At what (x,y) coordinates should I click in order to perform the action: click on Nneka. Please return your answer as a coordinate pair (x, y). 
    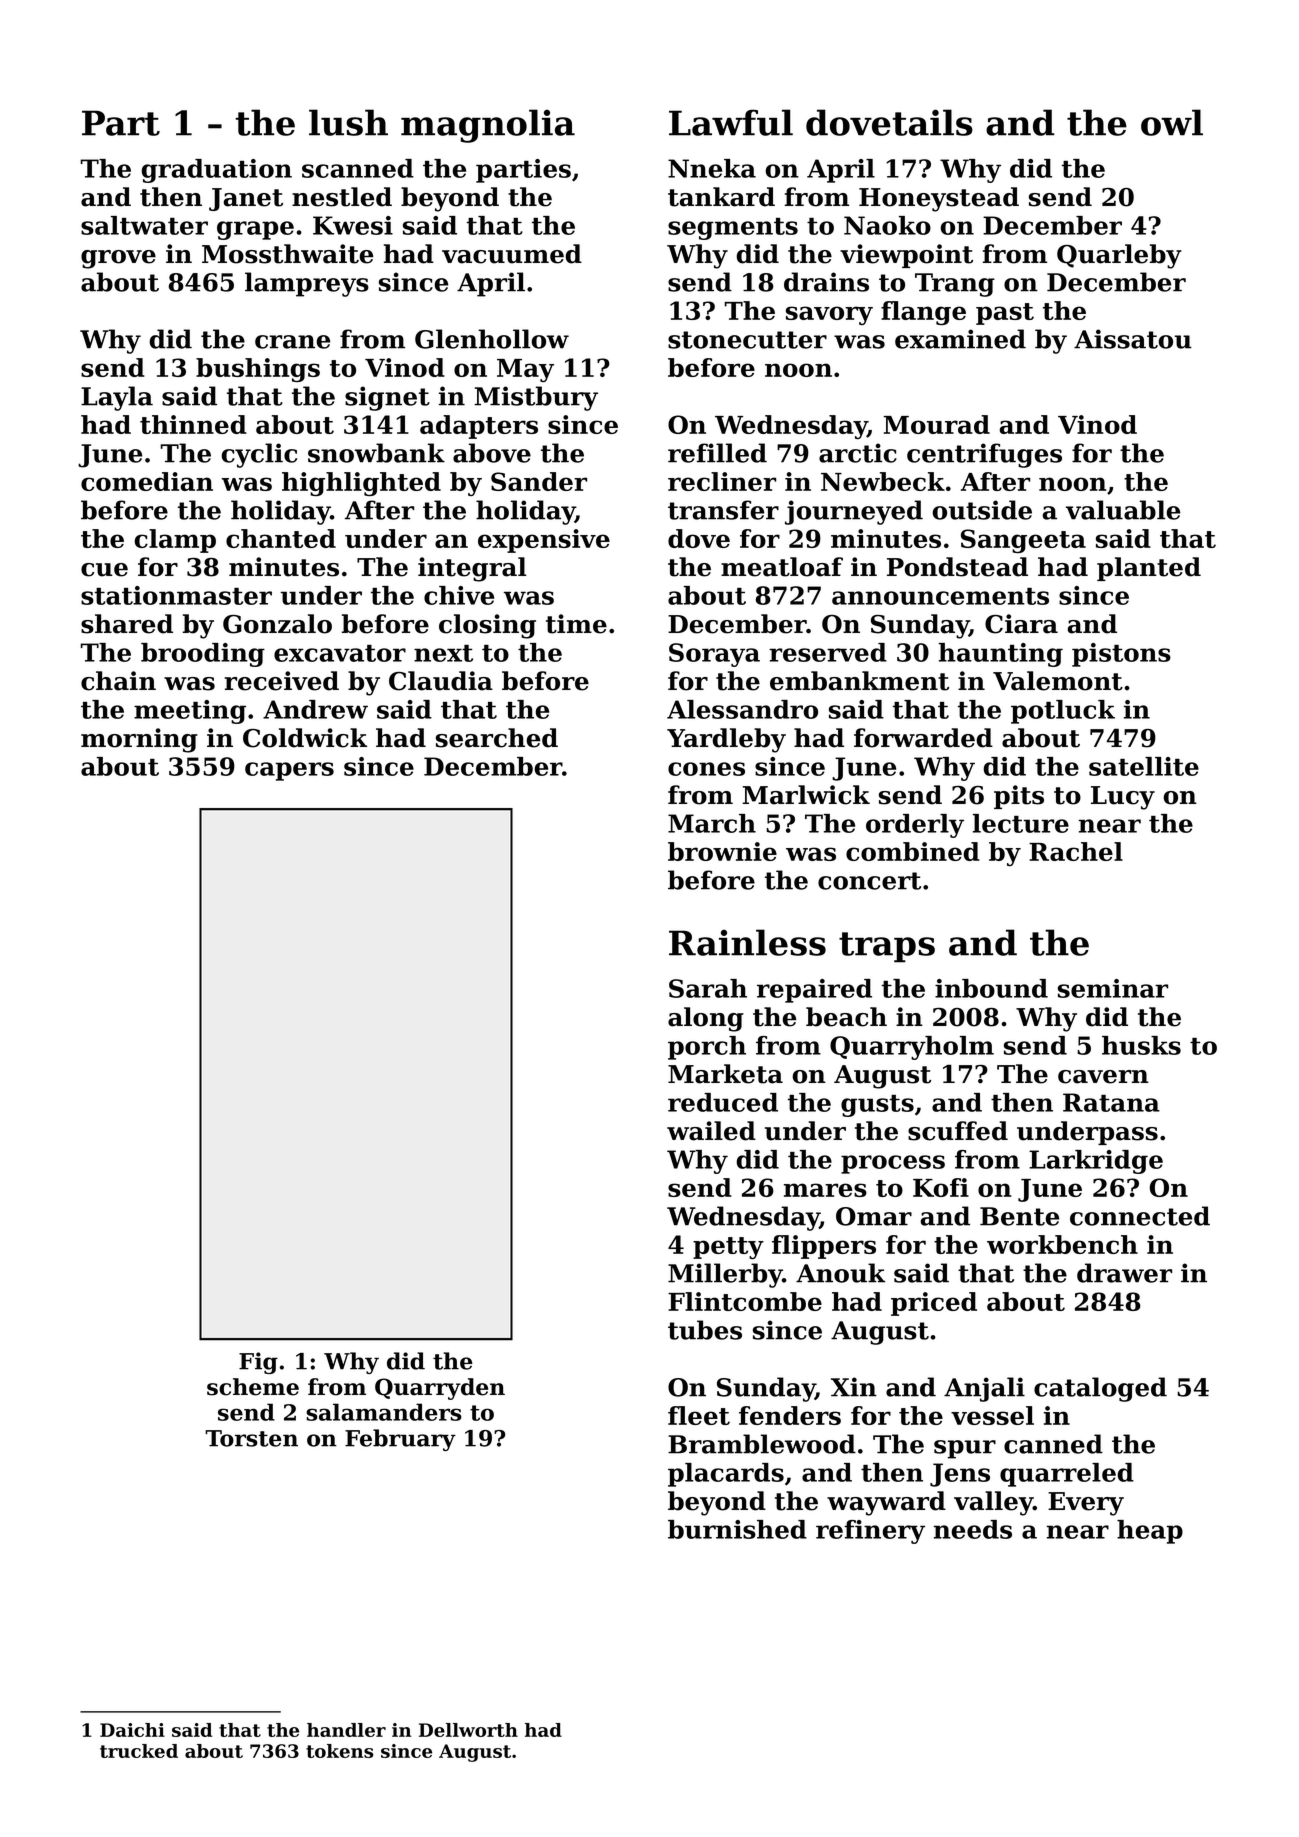
    Looking at the image, I should click on (712, 168).
